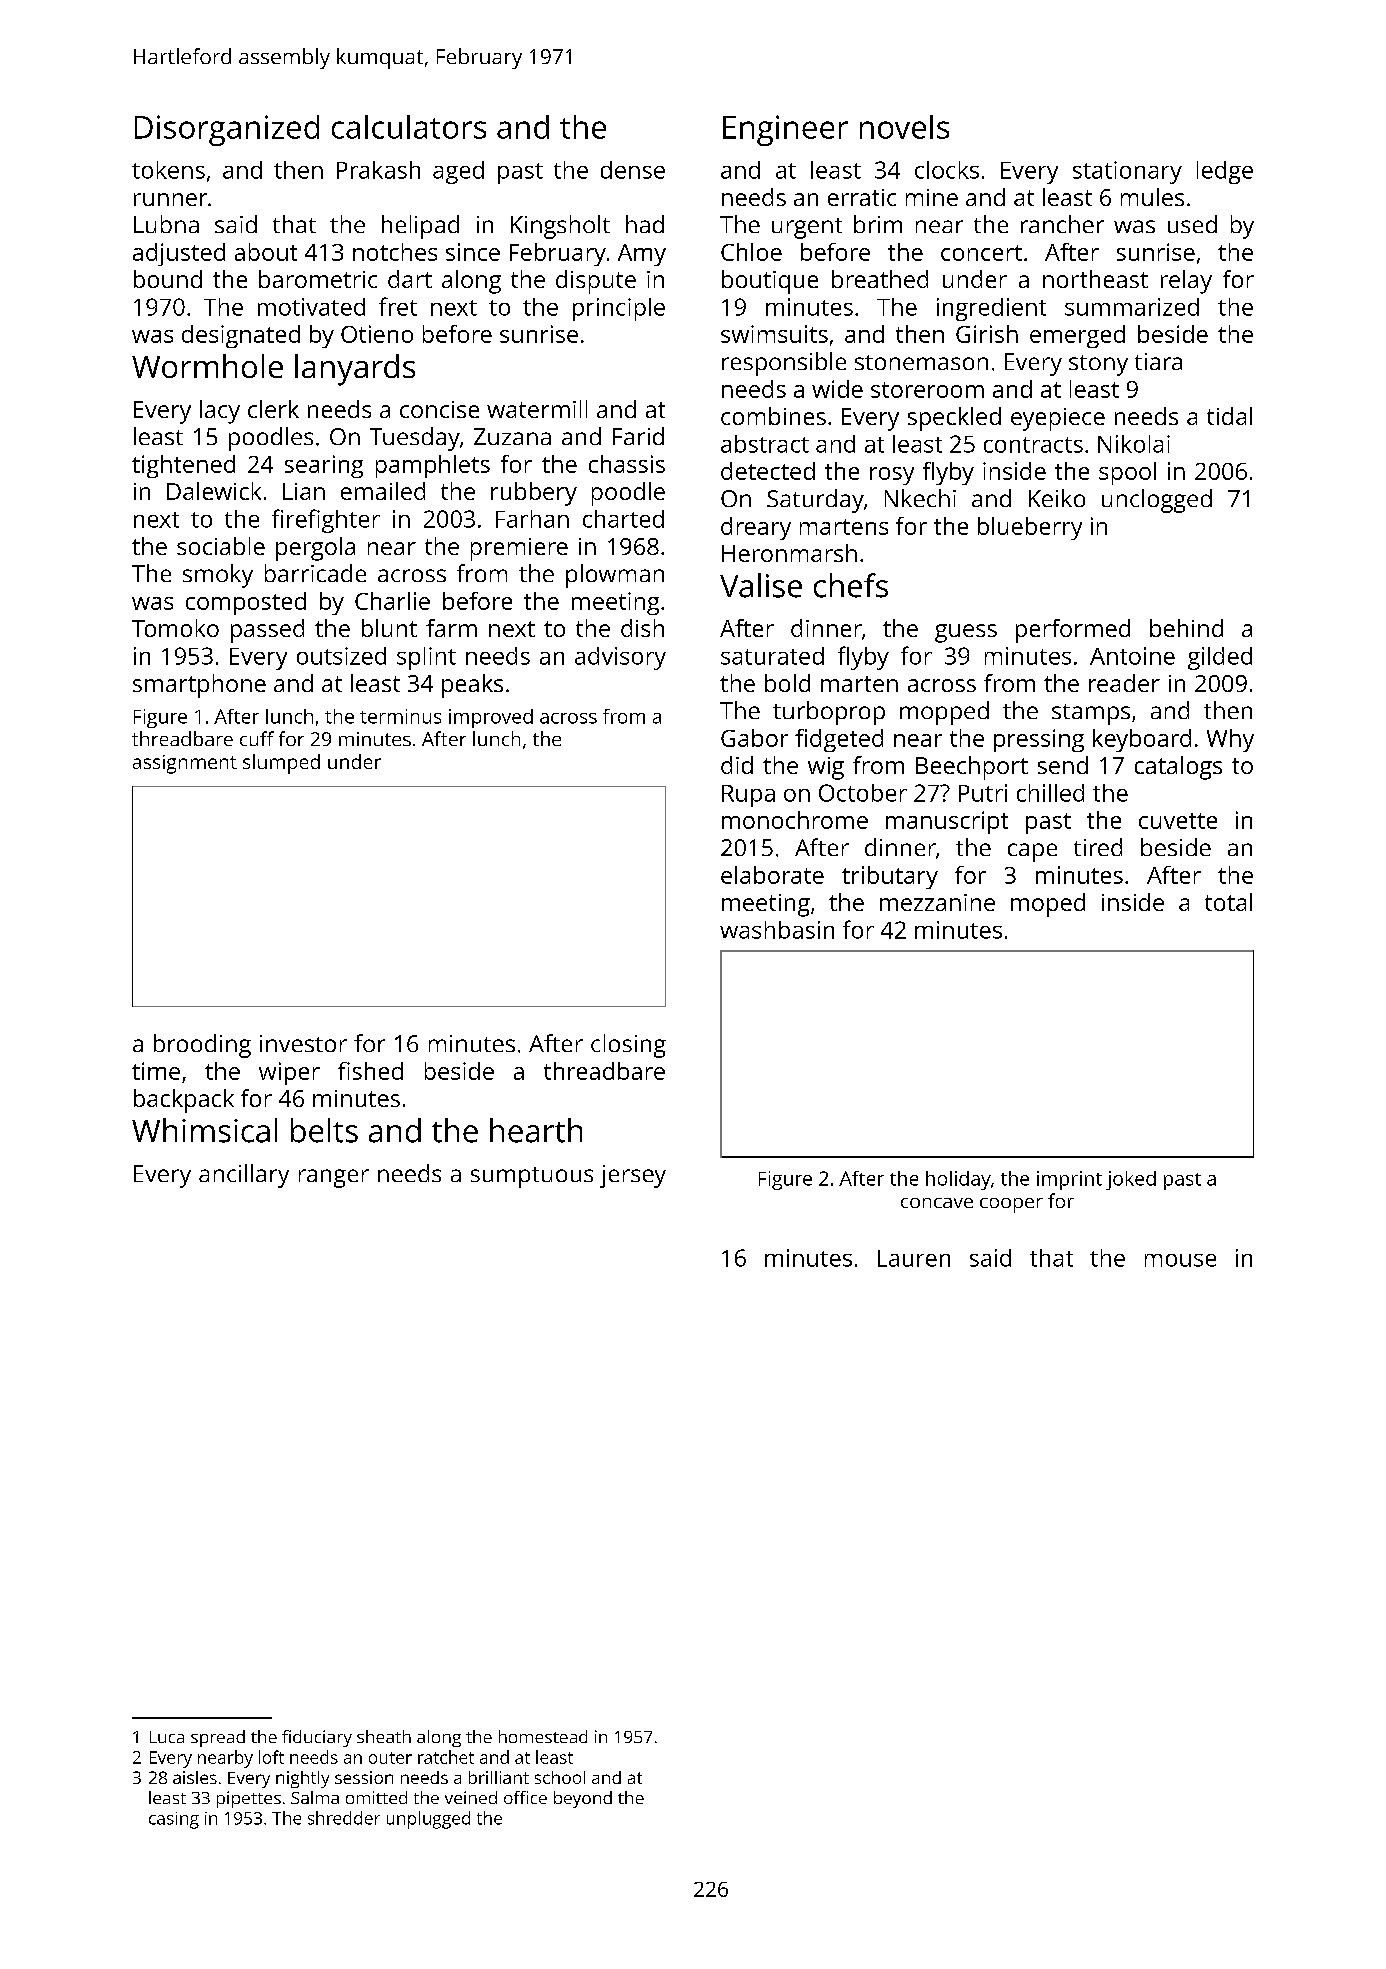 This screenshot has height=1969, width=1386. Describe the element at coordinates (409, 127) in the screenshot. I see `calculators` at that location.
